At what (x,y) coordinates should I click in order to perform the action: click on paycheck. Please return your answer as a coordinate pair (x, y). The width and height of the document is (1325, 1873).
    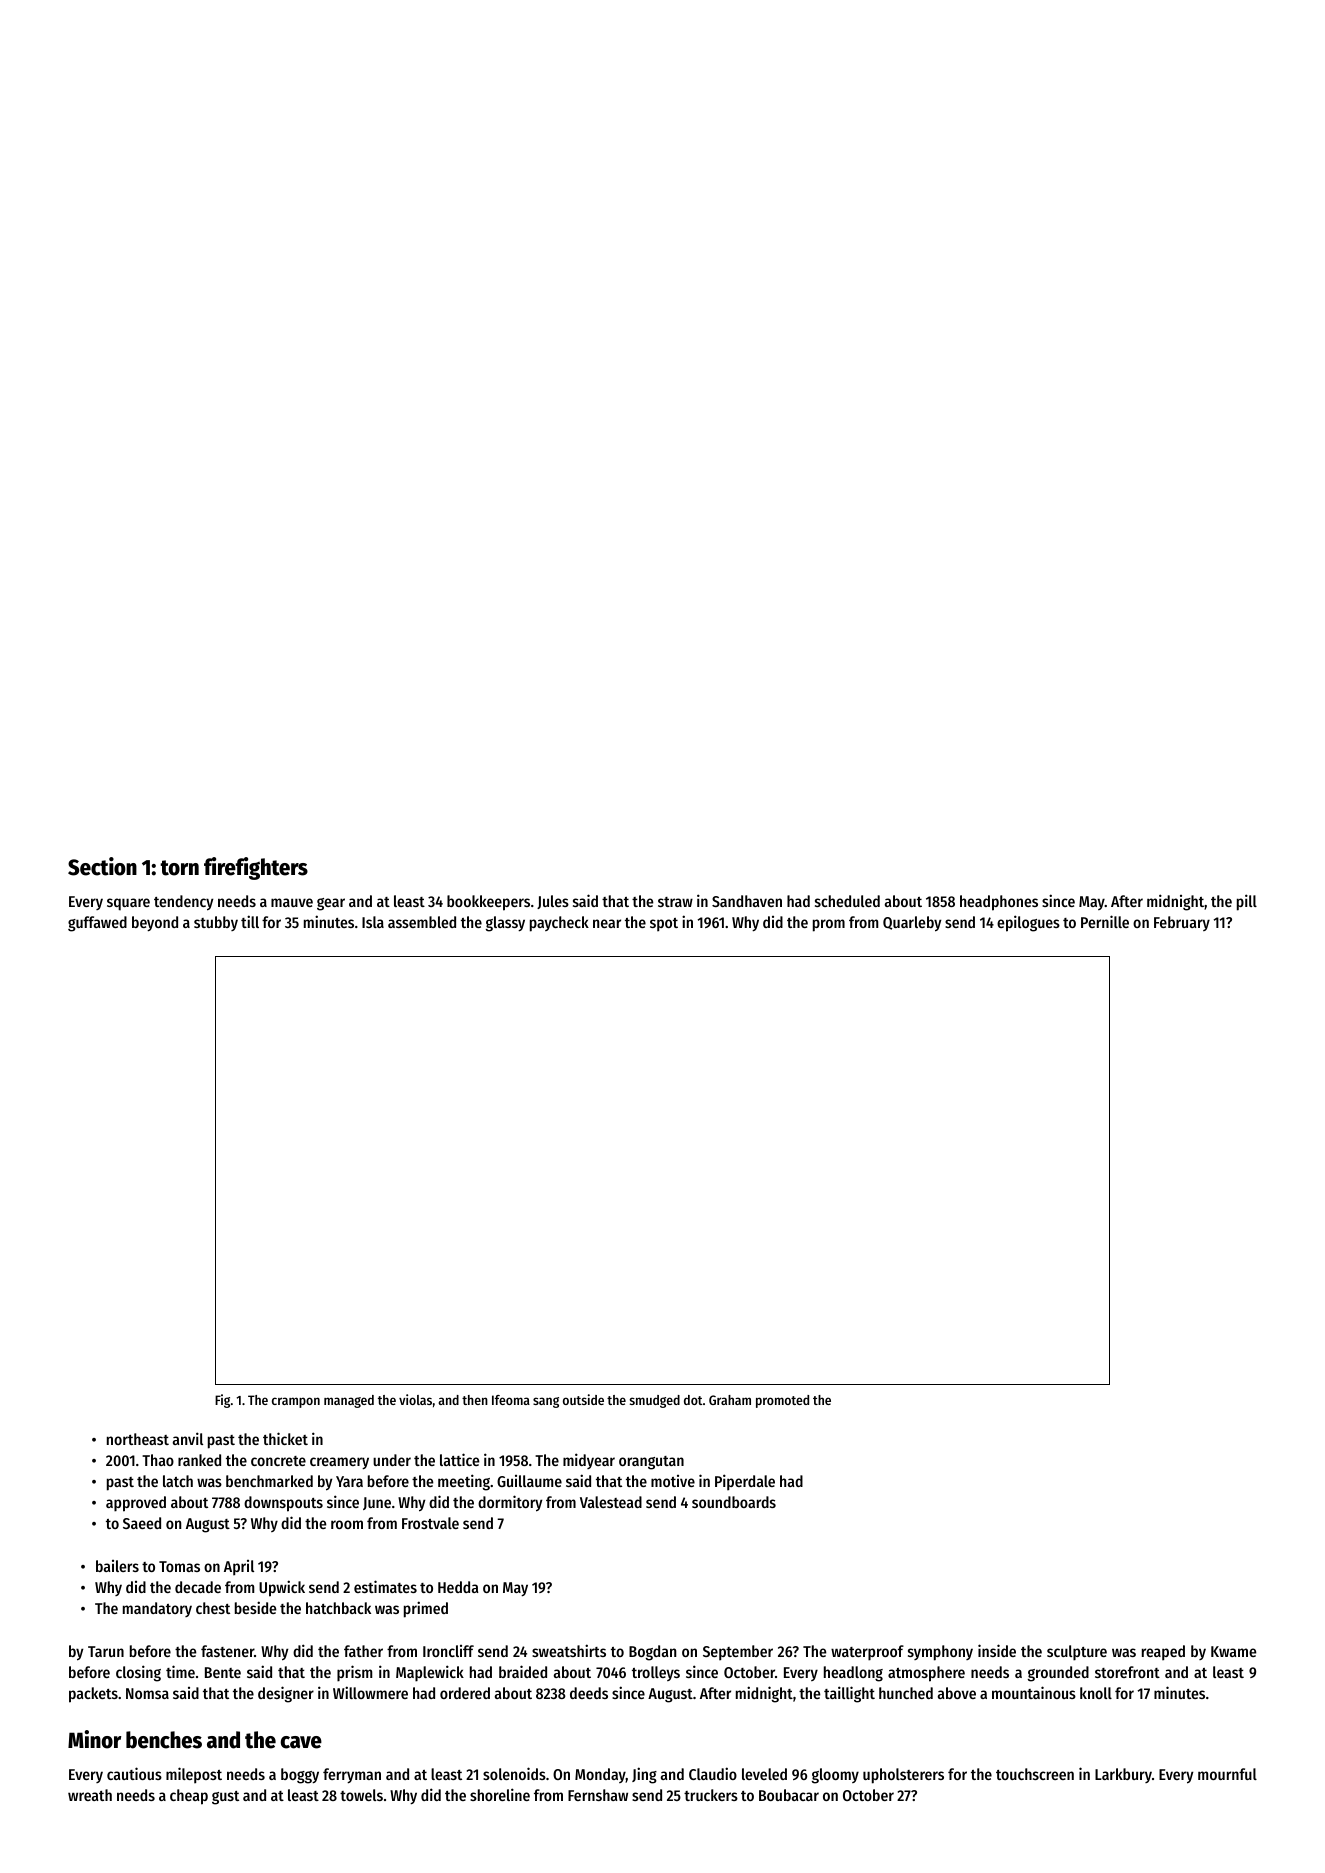
    Looking at the image, I should click on (559, 924).
